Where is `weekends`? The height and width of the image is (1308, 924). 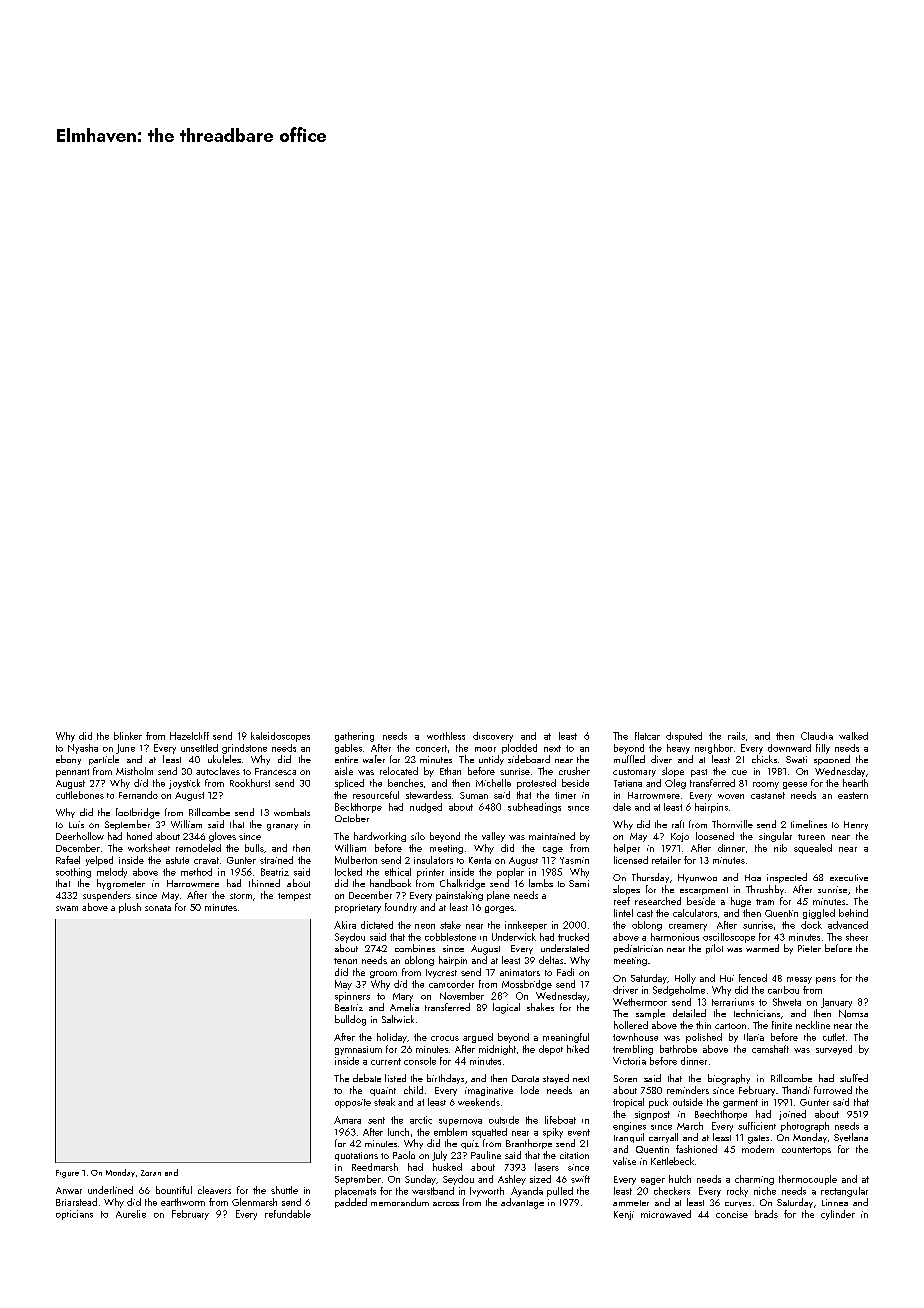 weekends is located at coordinates (479, 1102).
